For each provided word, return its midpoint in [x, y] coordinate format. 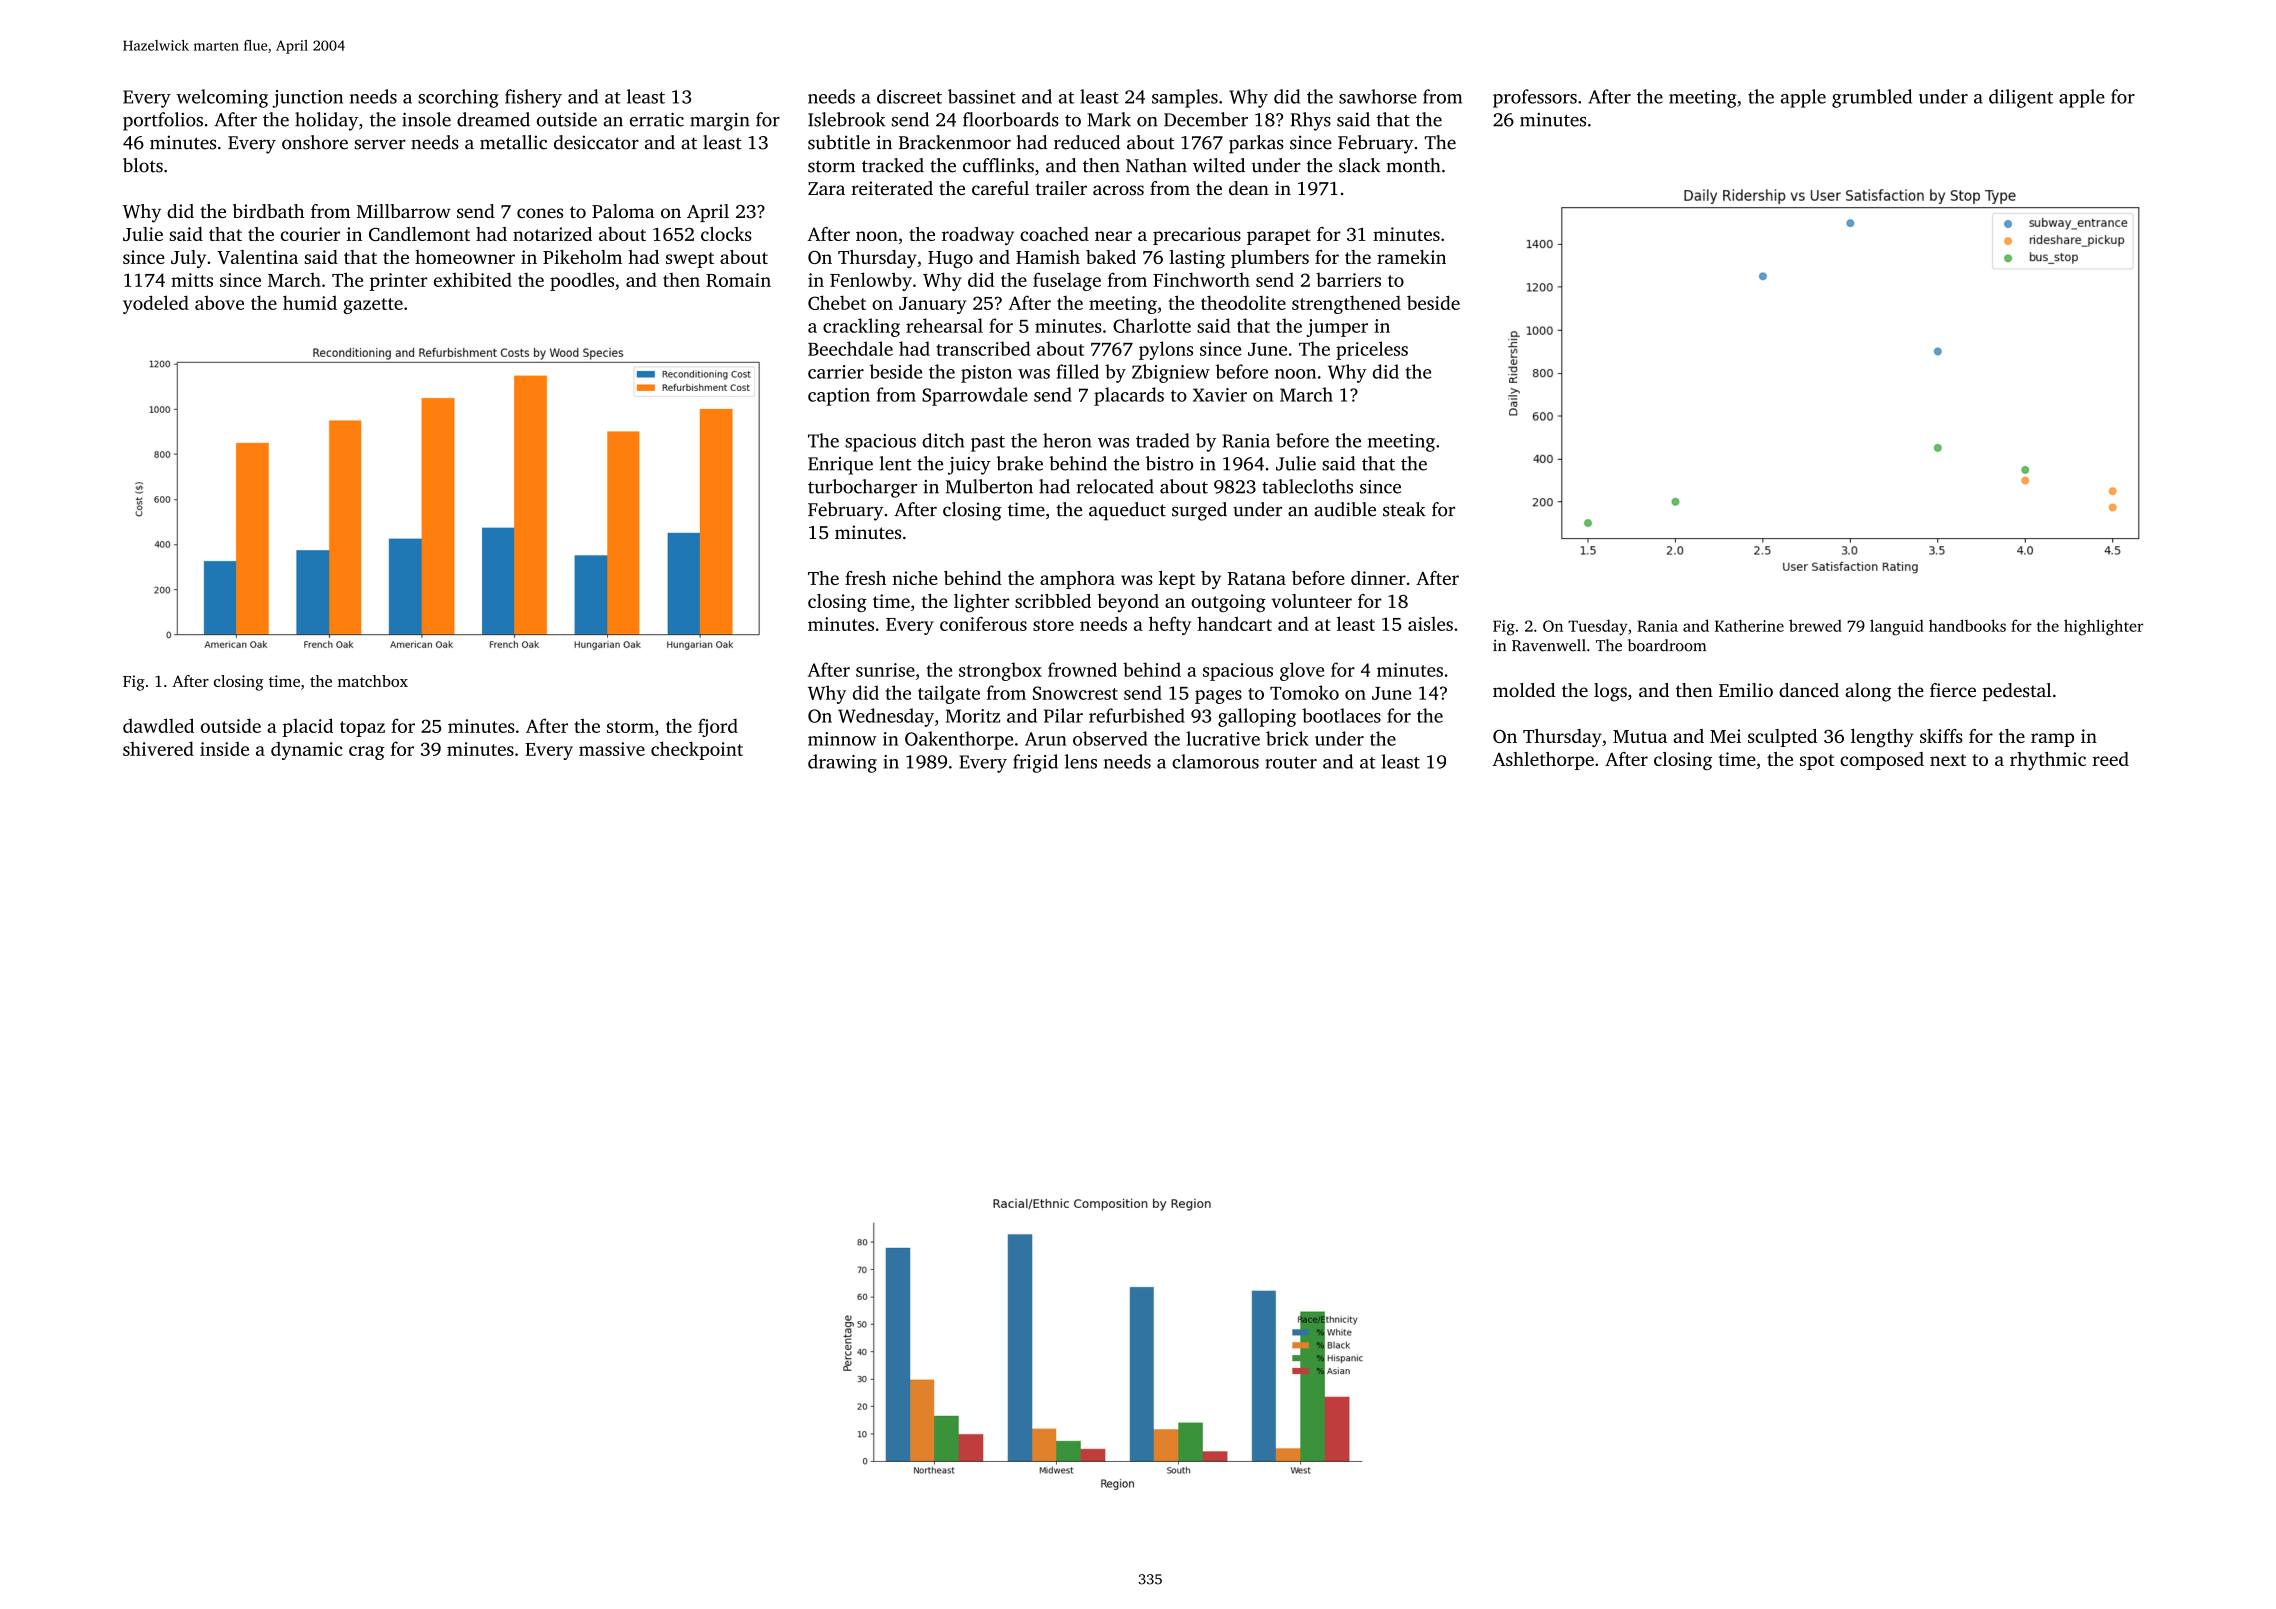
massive [612, 749]
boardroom [1667, 645]
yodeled [156, 304]
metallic [513, 142]
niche [915, 578]
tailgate [949, 694]
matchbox [373, 681]
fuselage [1067, 281]
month [1413, 165]
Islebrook [846, 119]
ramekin [1411, 257]
